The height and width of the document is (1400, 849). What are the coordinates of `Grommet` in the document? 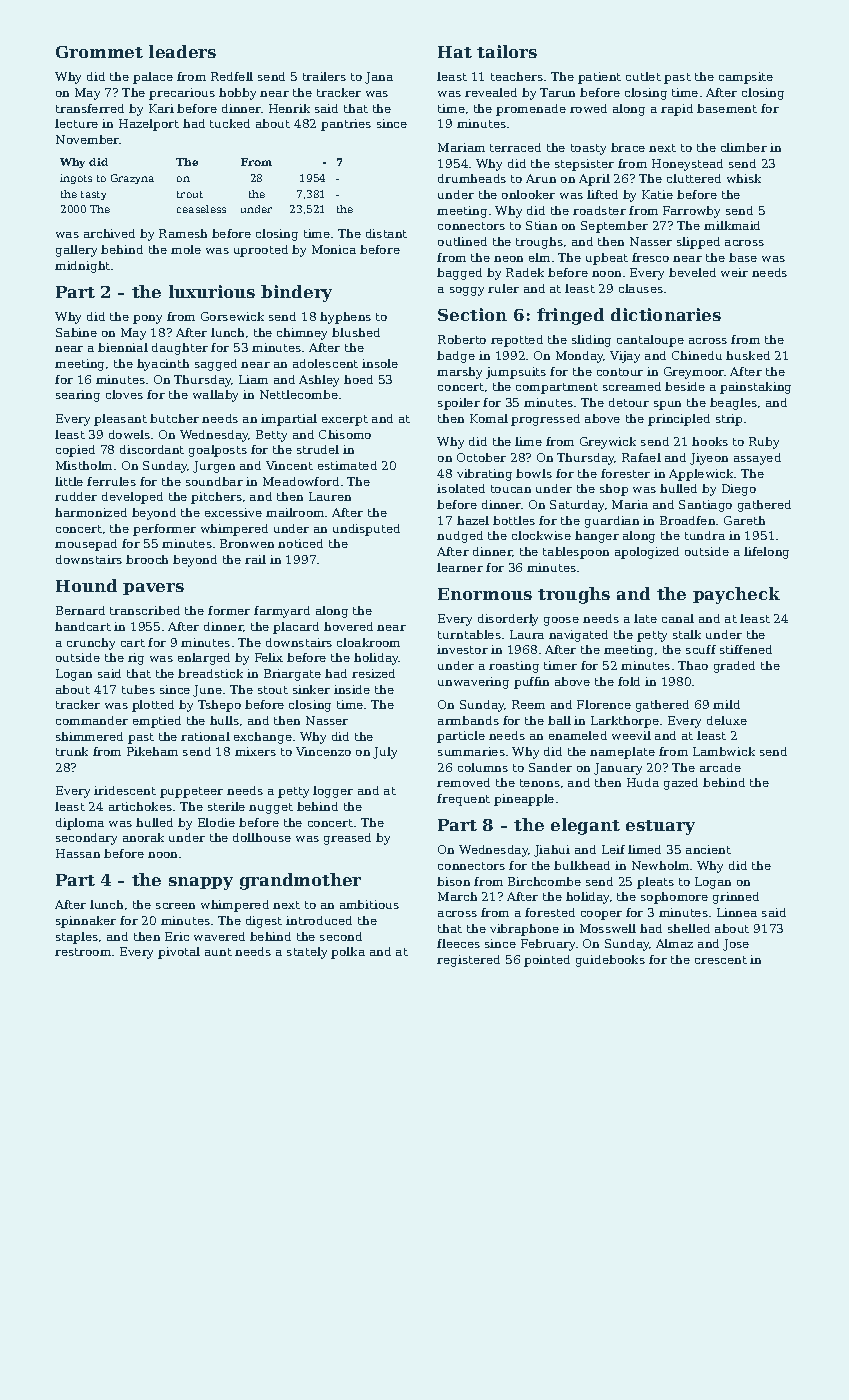 It's located at (99, 52).
